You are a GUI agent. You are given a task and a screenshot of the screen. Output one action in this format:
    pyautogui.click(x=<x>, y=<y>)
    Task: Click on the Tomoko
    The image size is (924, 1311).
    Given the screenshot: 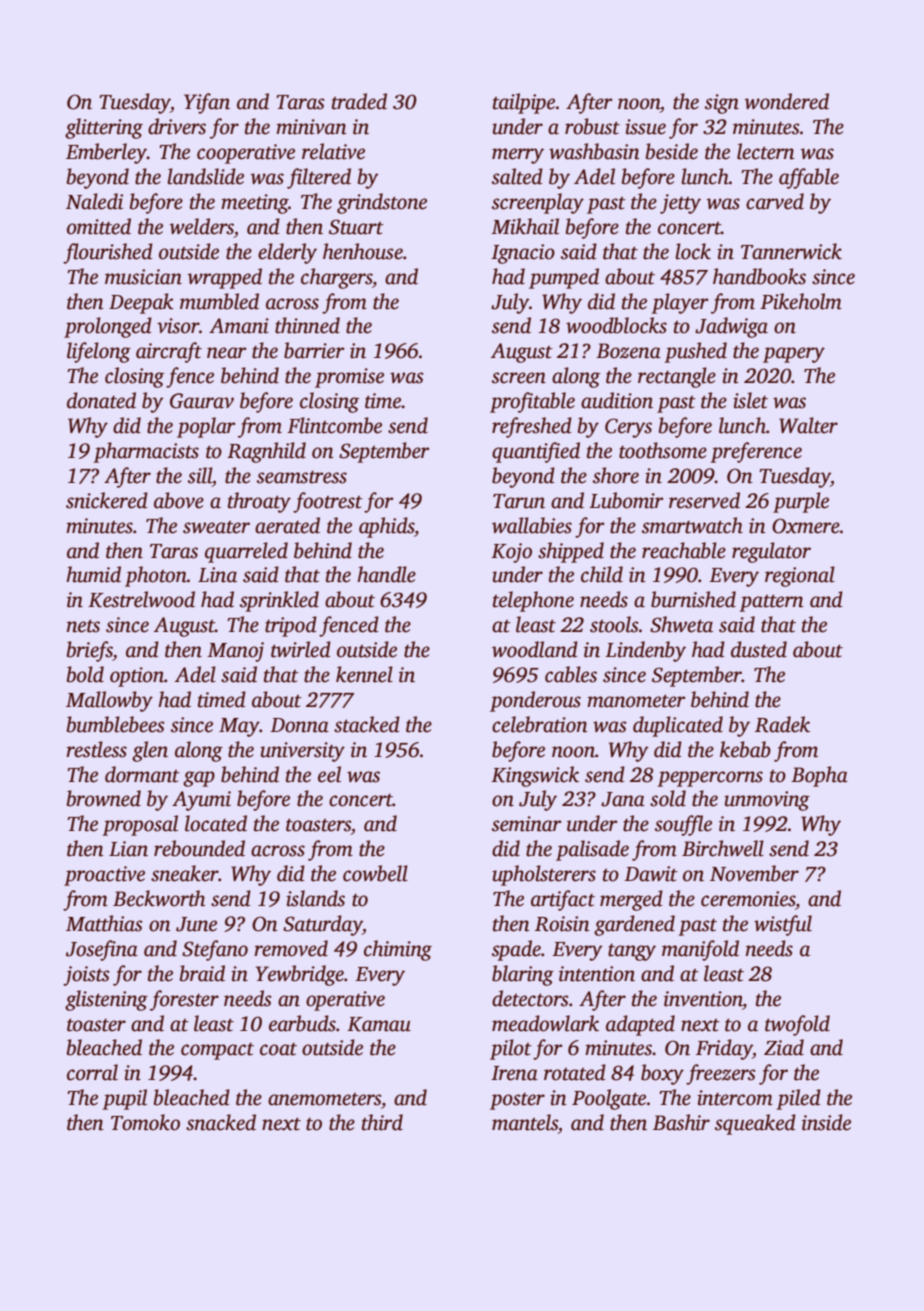 What is the action you would take?
    pyautogui.click(x=145, y=1122)
